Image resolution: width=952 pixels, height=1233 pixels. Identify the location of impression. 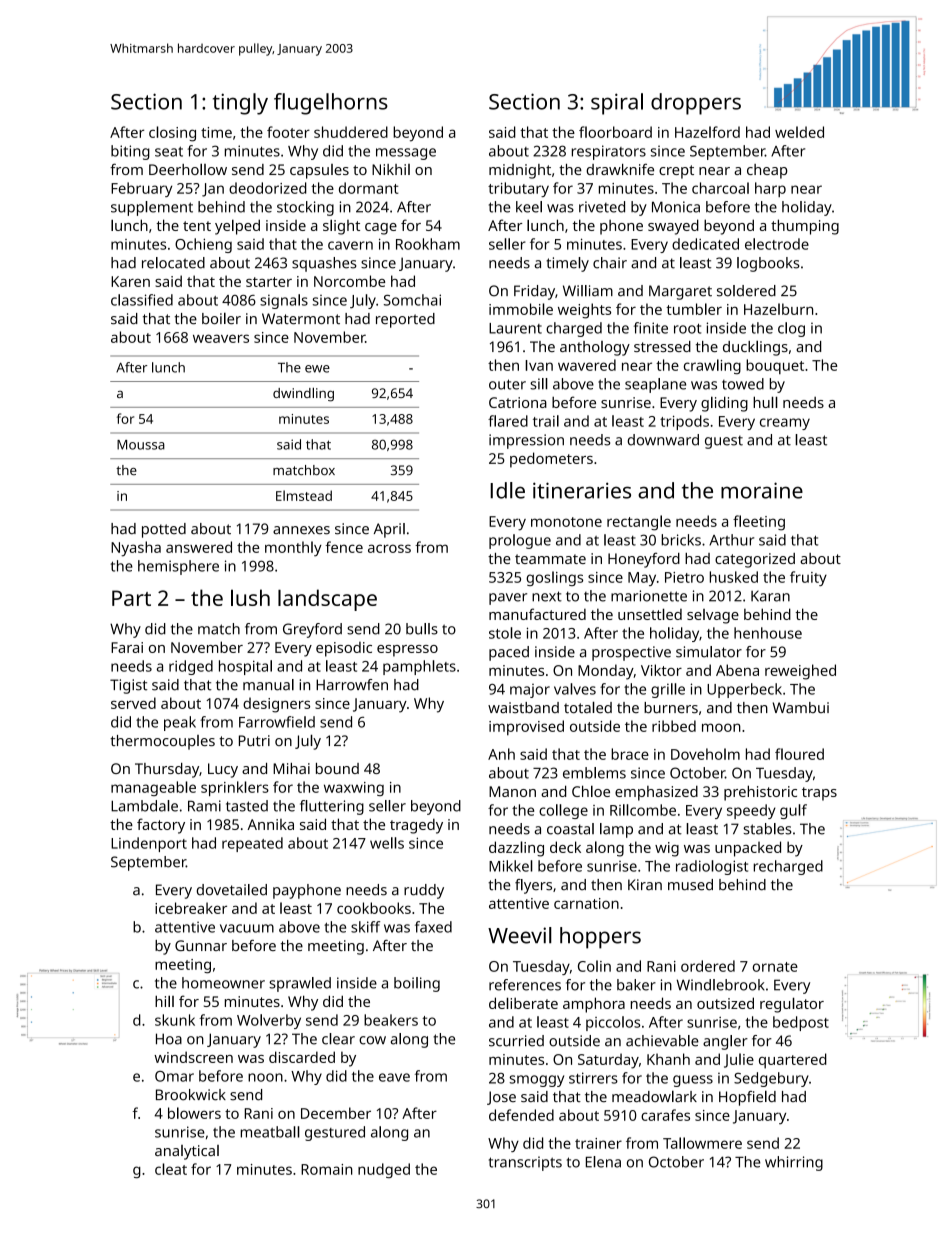
(526, 441).
